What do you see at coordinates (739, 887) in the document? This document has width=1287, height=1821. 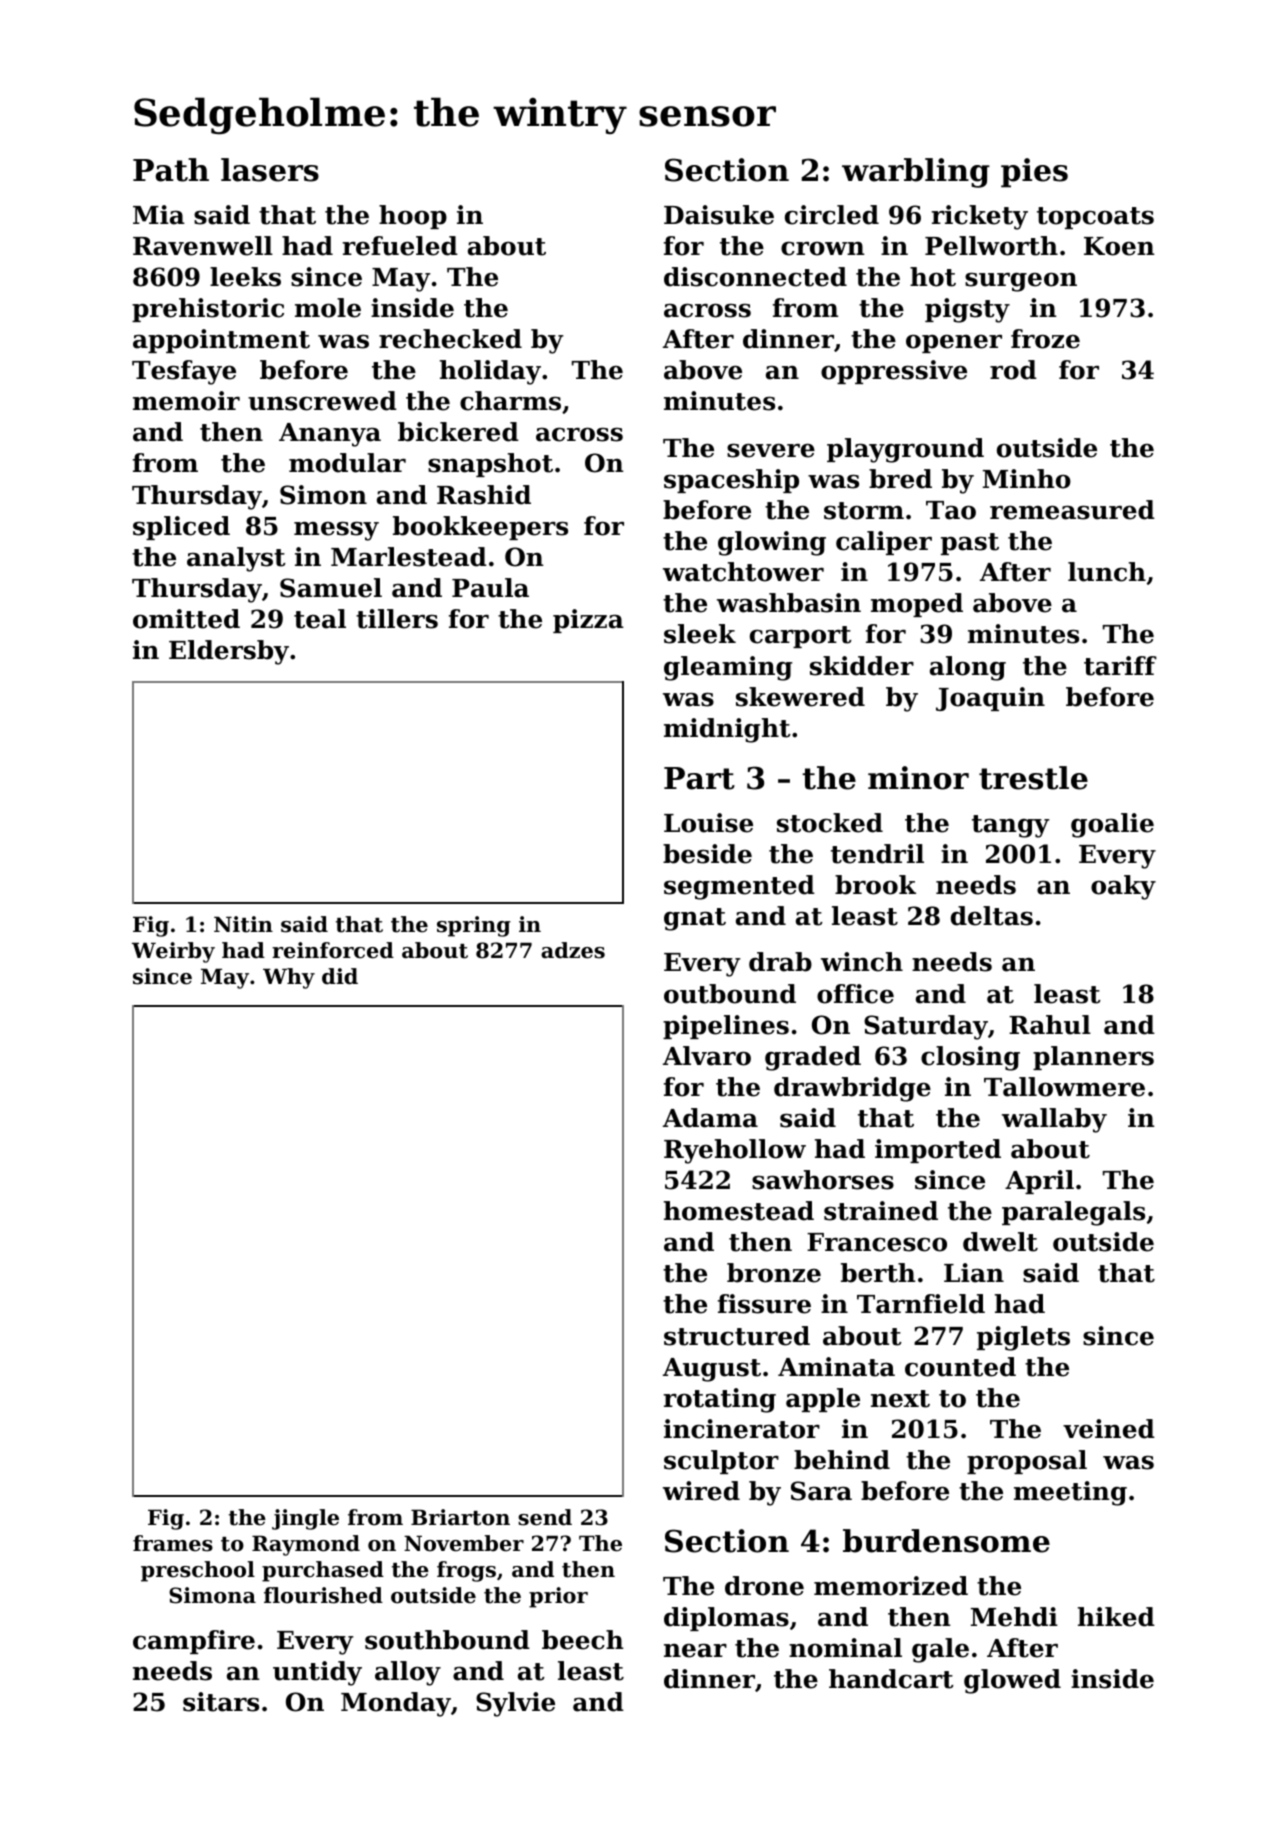 I see `segmented` at bounding box center [739, 887].
